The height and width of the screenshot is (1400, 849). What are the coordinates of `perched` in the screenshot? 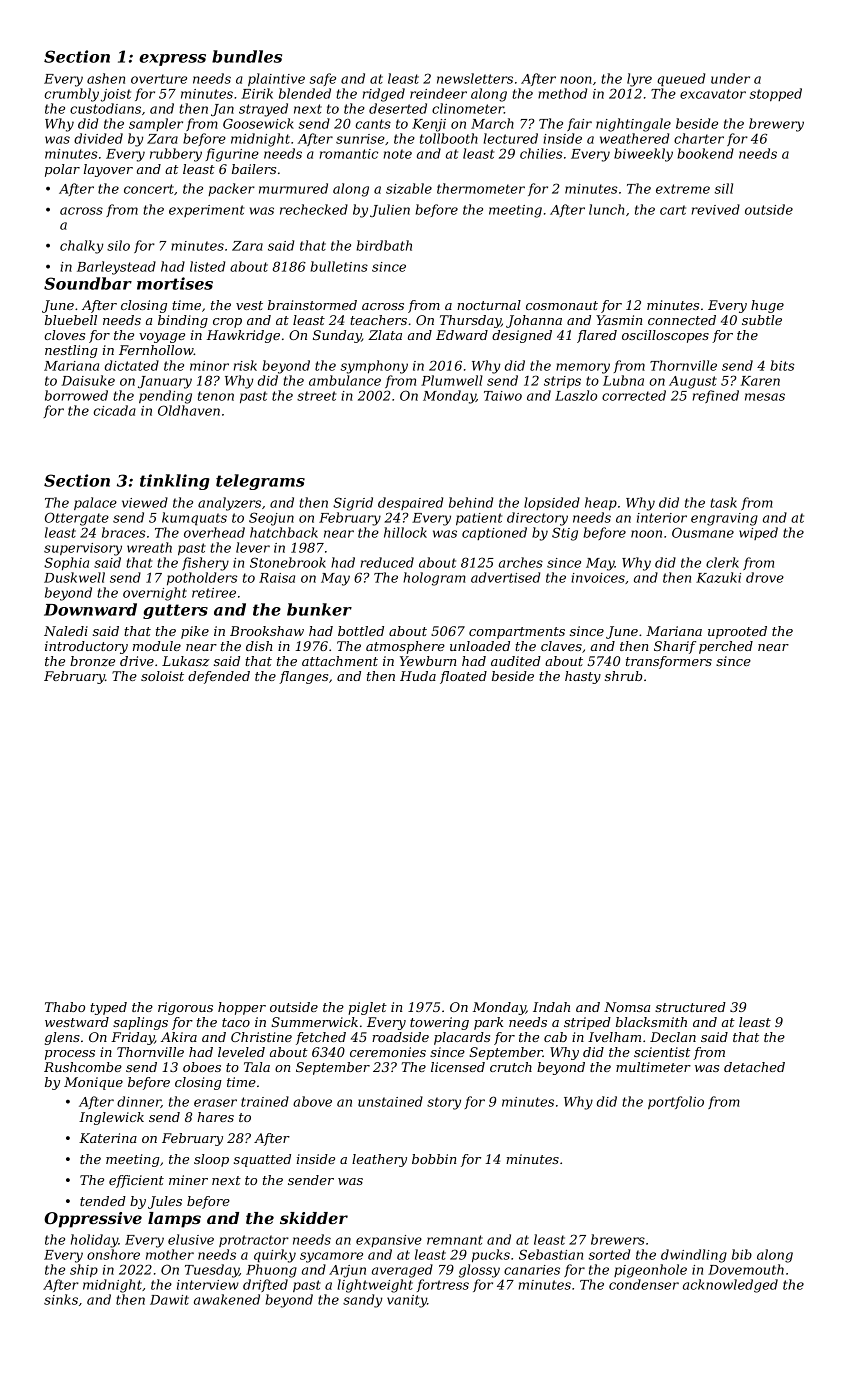 It's located at (726, 647).
